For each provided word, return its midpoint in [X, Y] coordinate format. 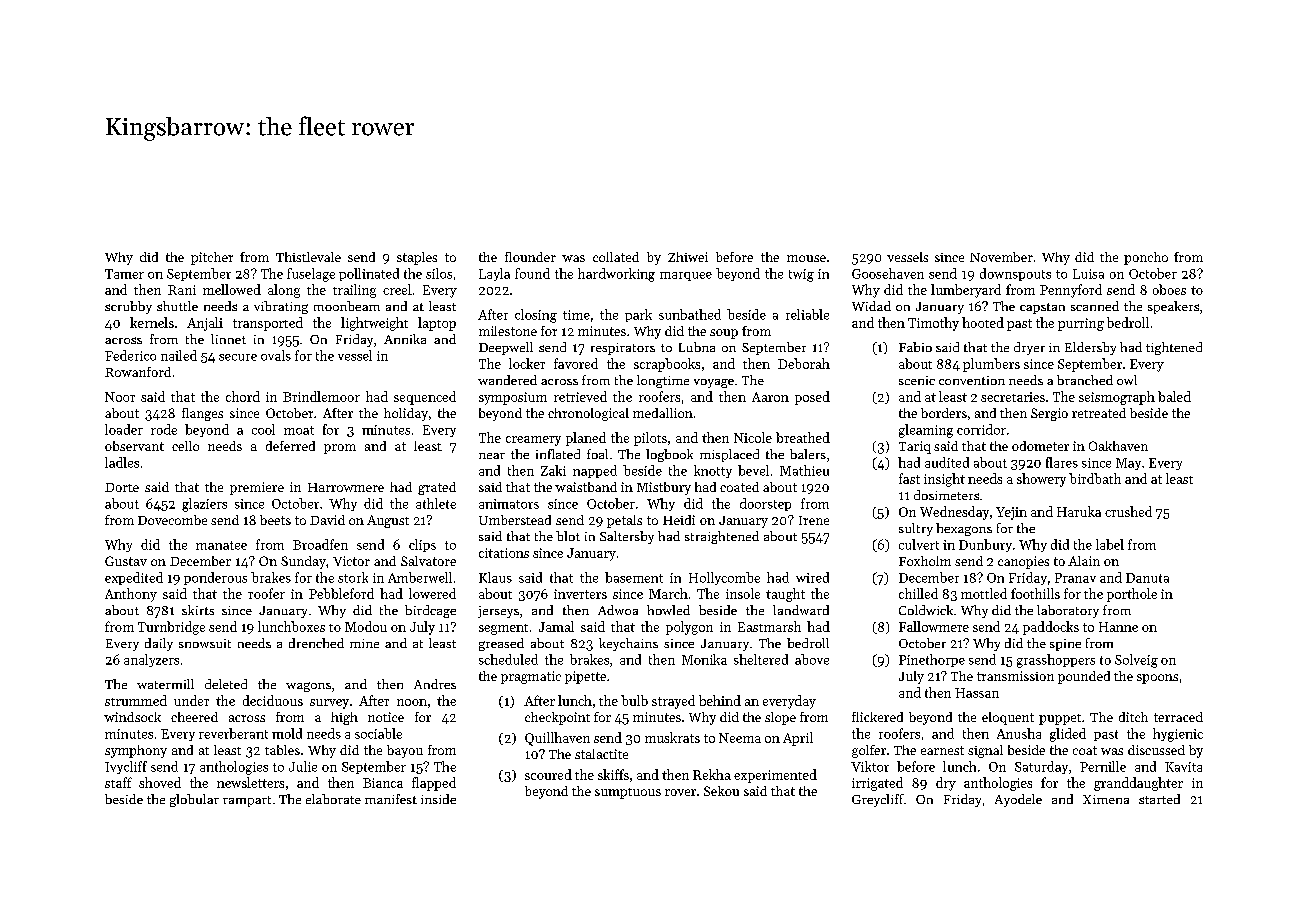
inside [438, 799]
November [1001, 257]
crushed [1128, 511]
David [327, 520]
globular [194, 800]
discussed [1156, 750]
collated [616, 257]
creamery [533, 441]
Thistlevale [308, 257]
